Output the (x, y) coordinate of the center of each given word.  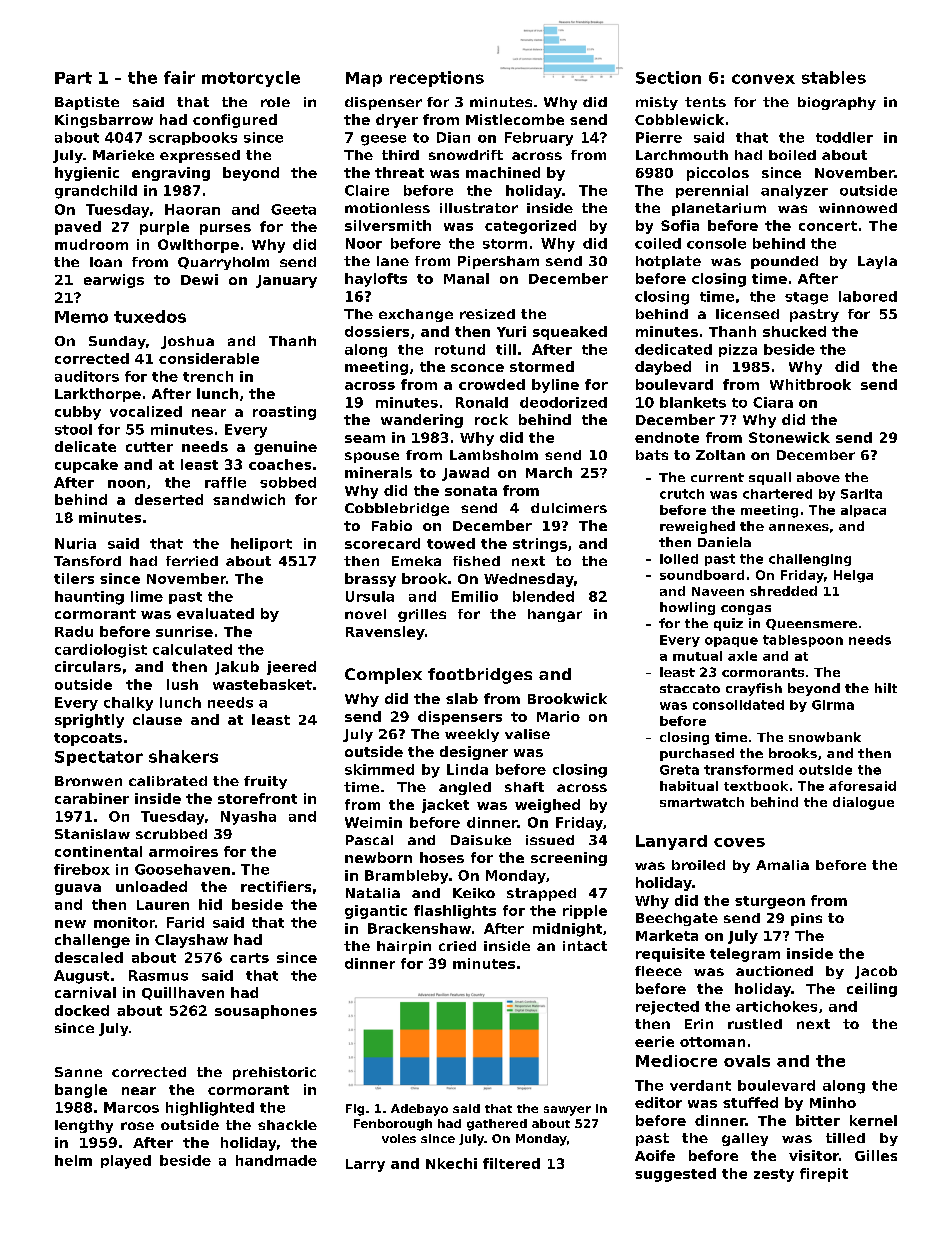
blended (543, 596)
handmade (276, 1160)
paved (78, 228)
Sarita (861, 494)
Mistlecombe (515, 119)
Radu (74, 631)
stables (834, 77)
